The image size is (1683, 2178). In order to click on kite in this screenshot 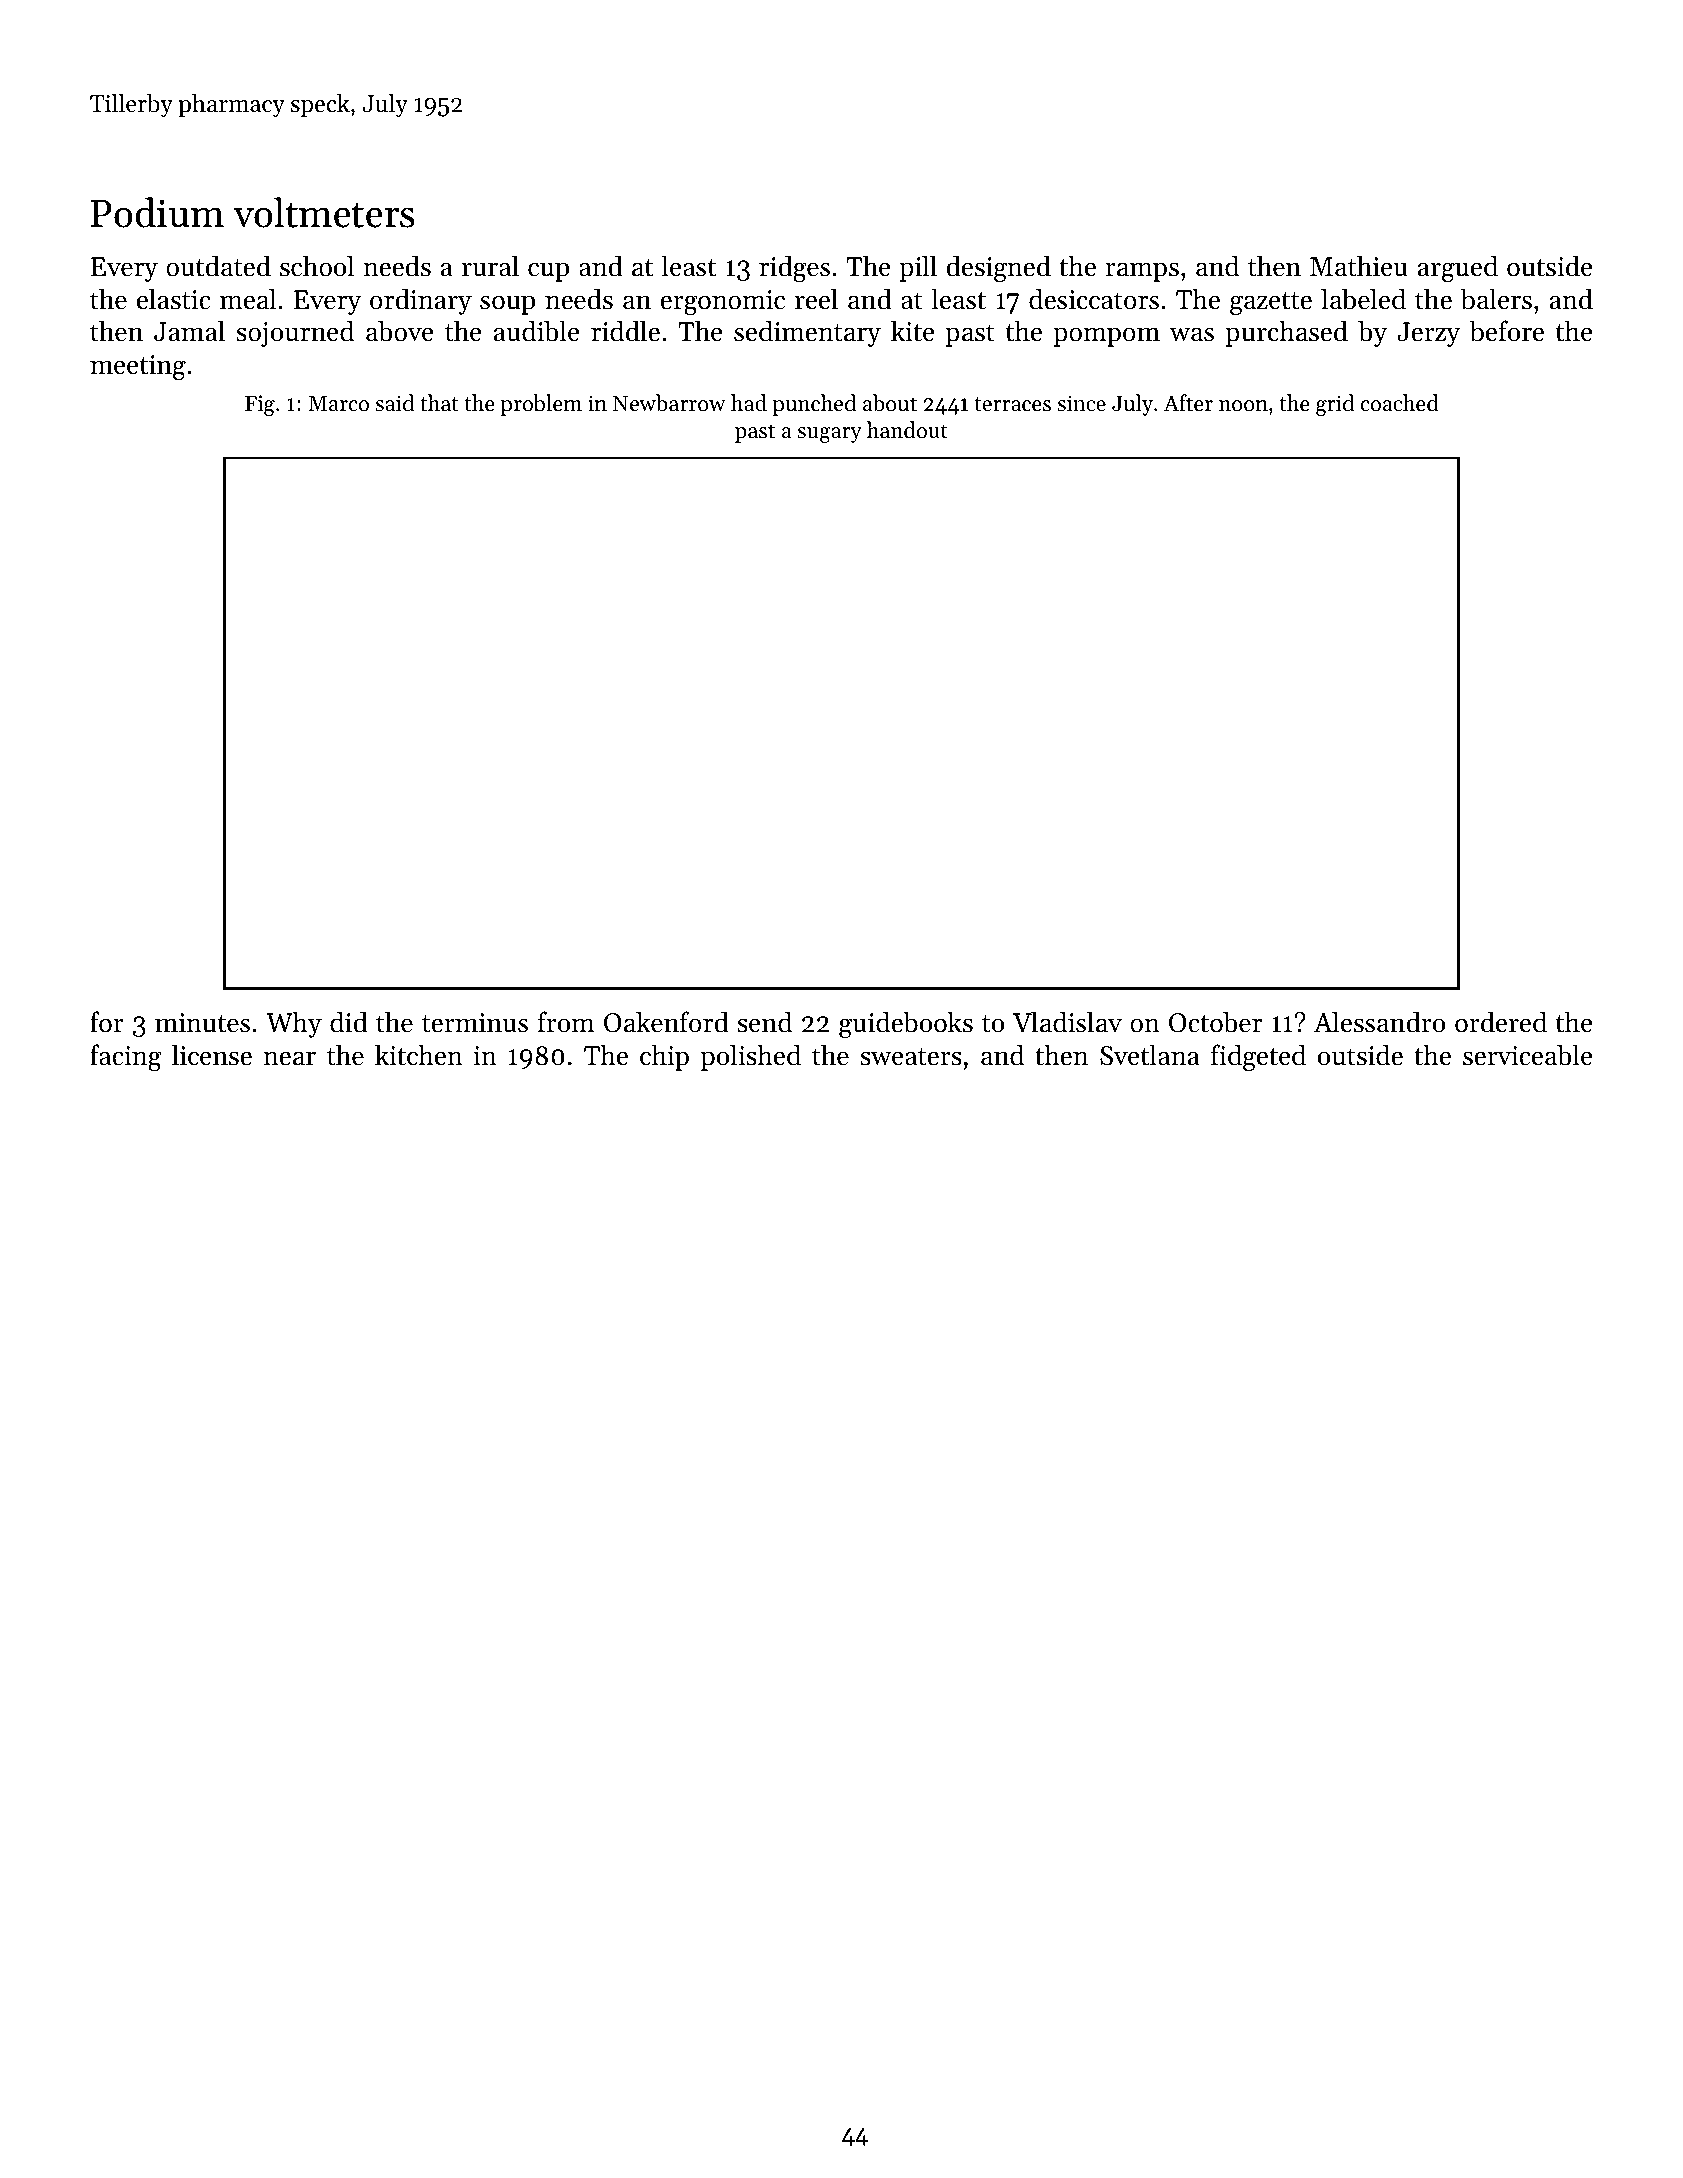, I will do `click(913, 331)`.
